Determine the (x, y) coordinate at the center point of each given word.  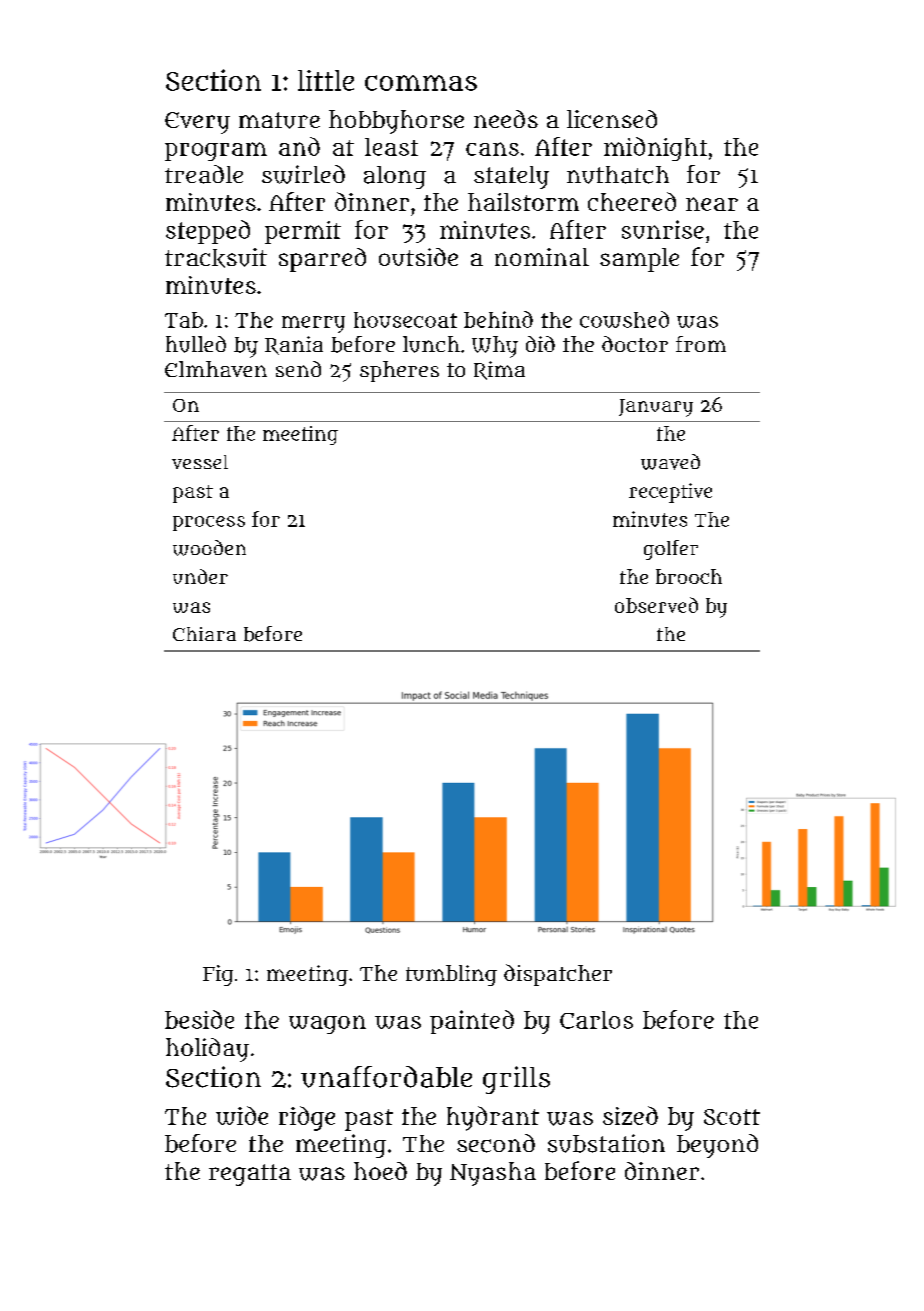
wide (242, 1115)
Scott (732, 1117)
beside (199, 1019)
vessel (200, 462)
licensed (612, 119)
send (298, 369)
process (209, 523)
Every (197, 123)
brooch (689, 576)
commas (421, 83)
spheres (399, 371)
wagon (327, 1024)
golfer (671, 550)
